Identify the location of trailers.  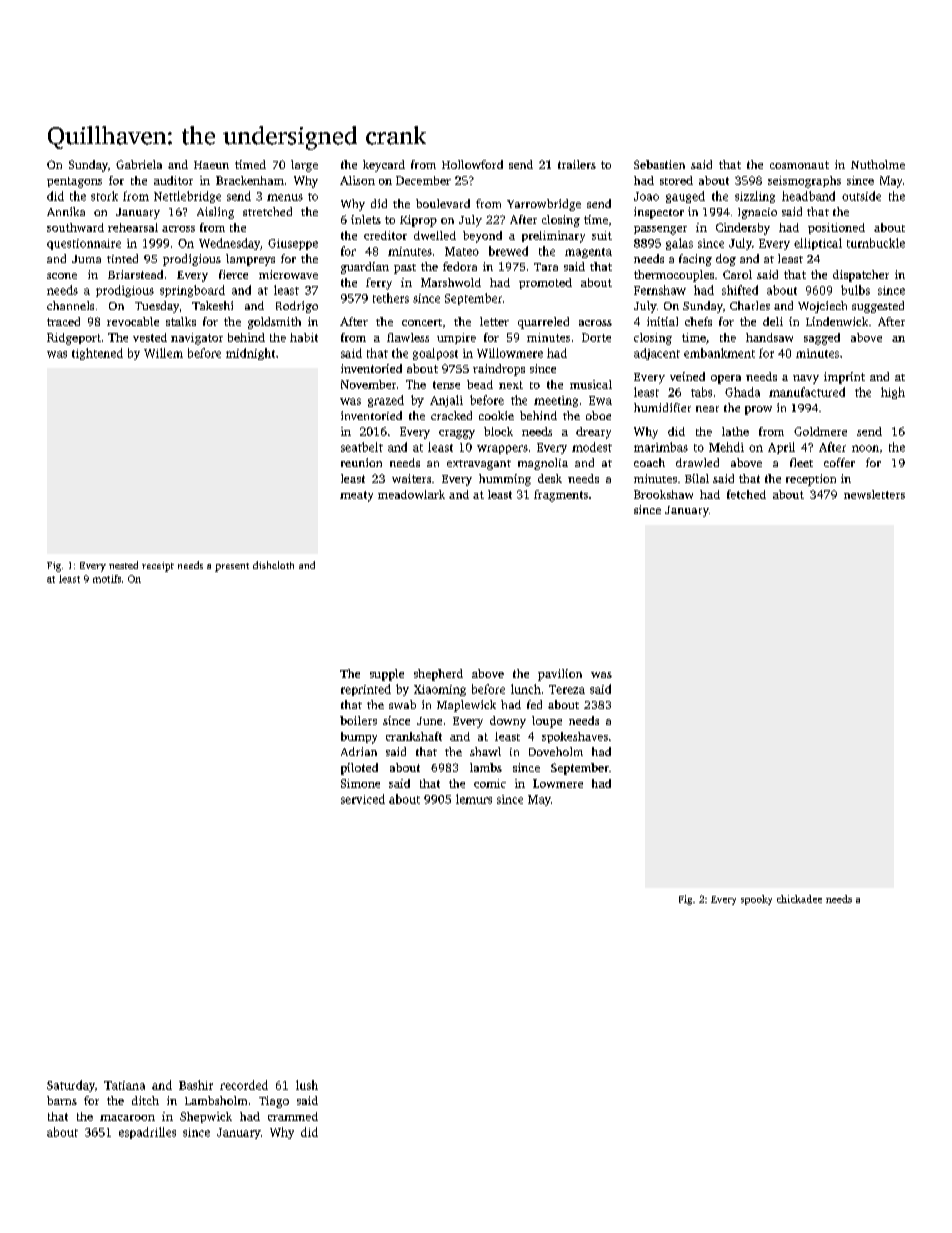
(577, 164).
